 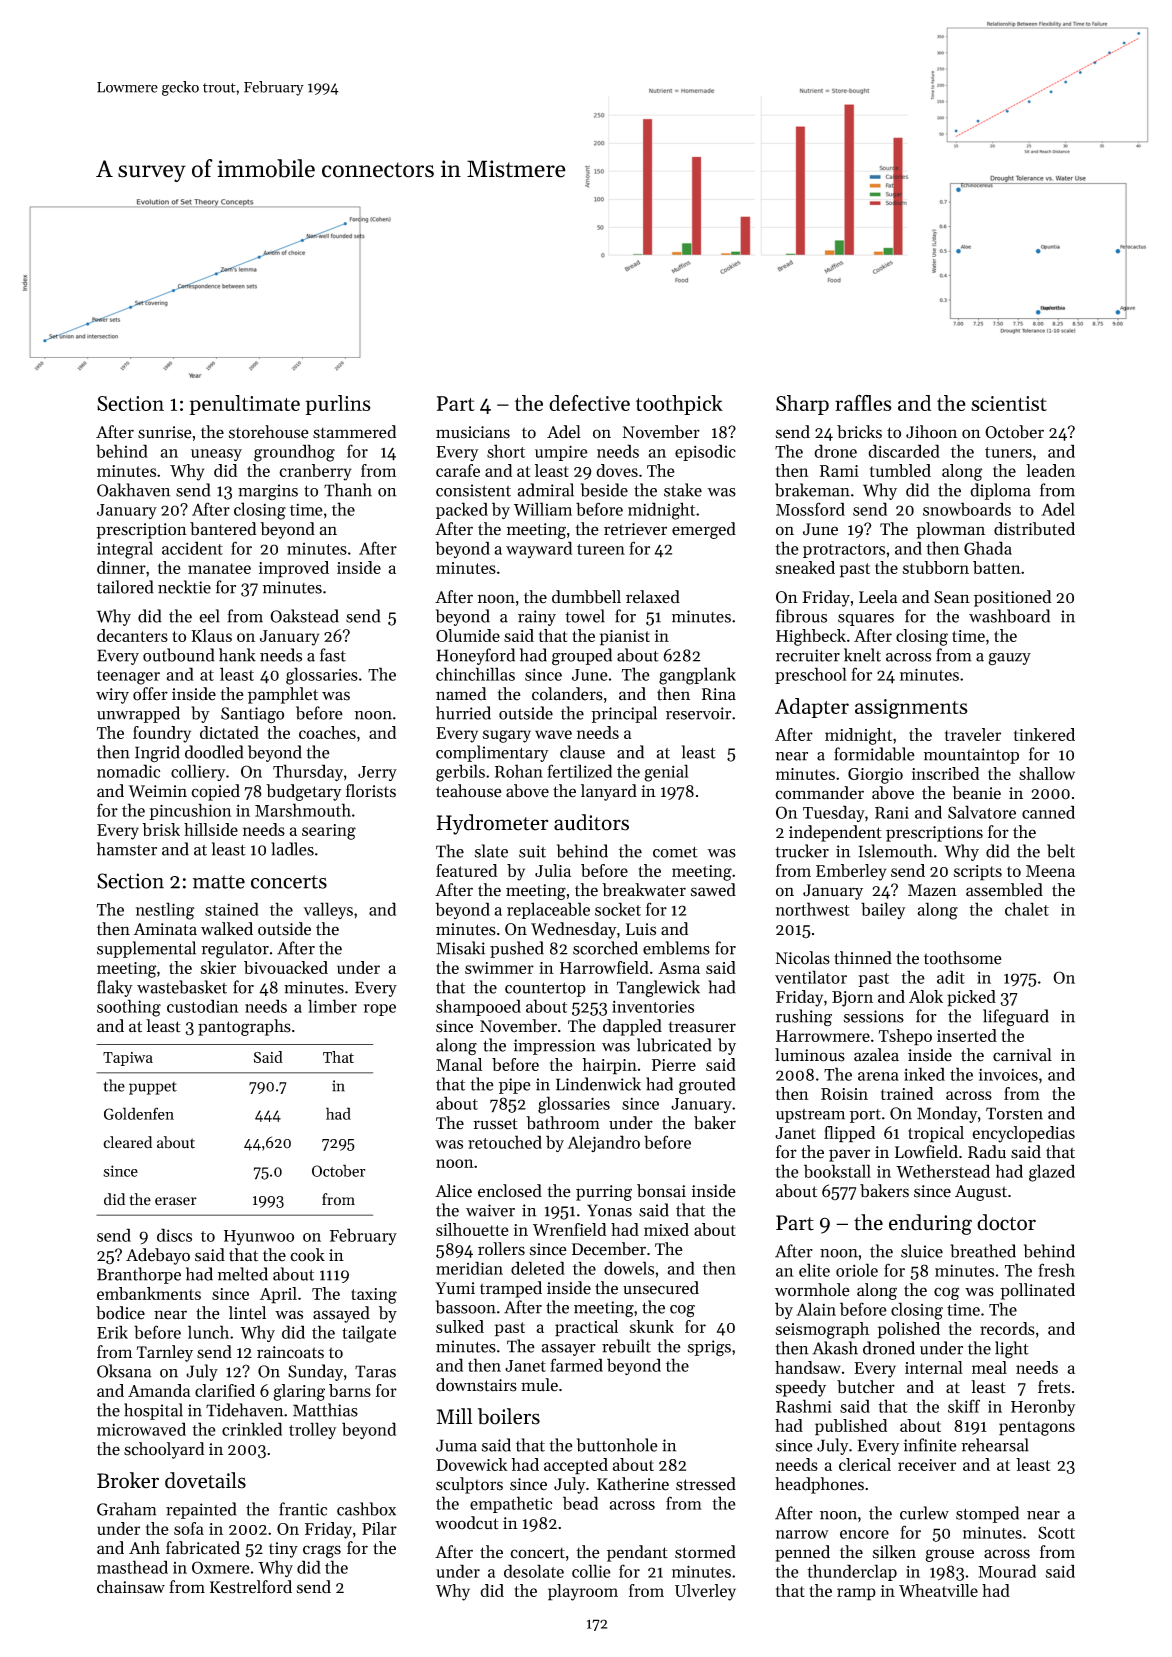 I want to click on wormhole, so click(x=812, y=1290).
